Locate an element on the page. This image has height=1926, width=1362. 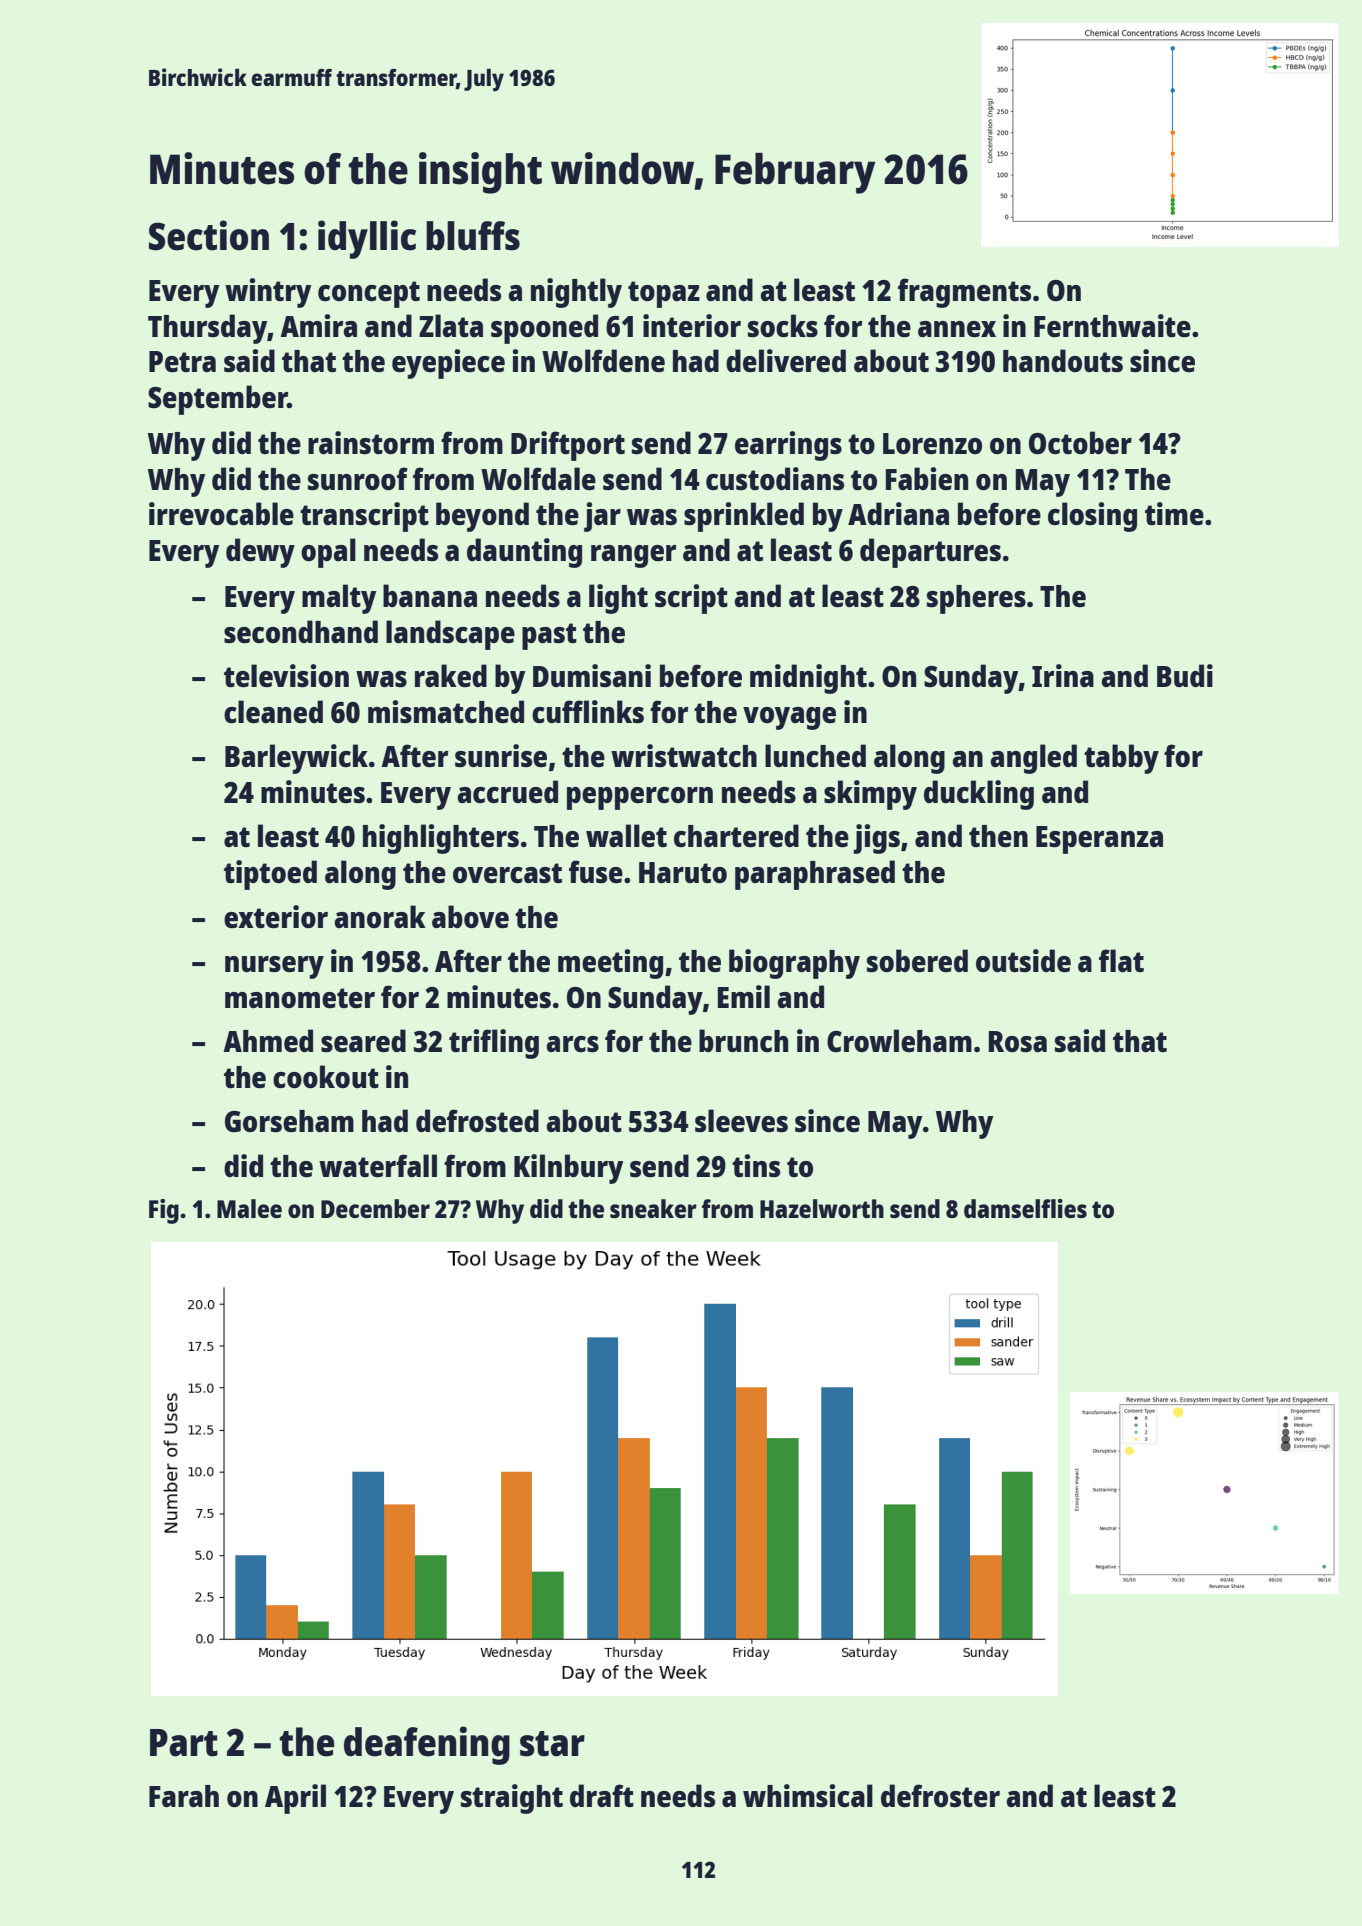
sleeves is located at coordinates (741, 1121).
